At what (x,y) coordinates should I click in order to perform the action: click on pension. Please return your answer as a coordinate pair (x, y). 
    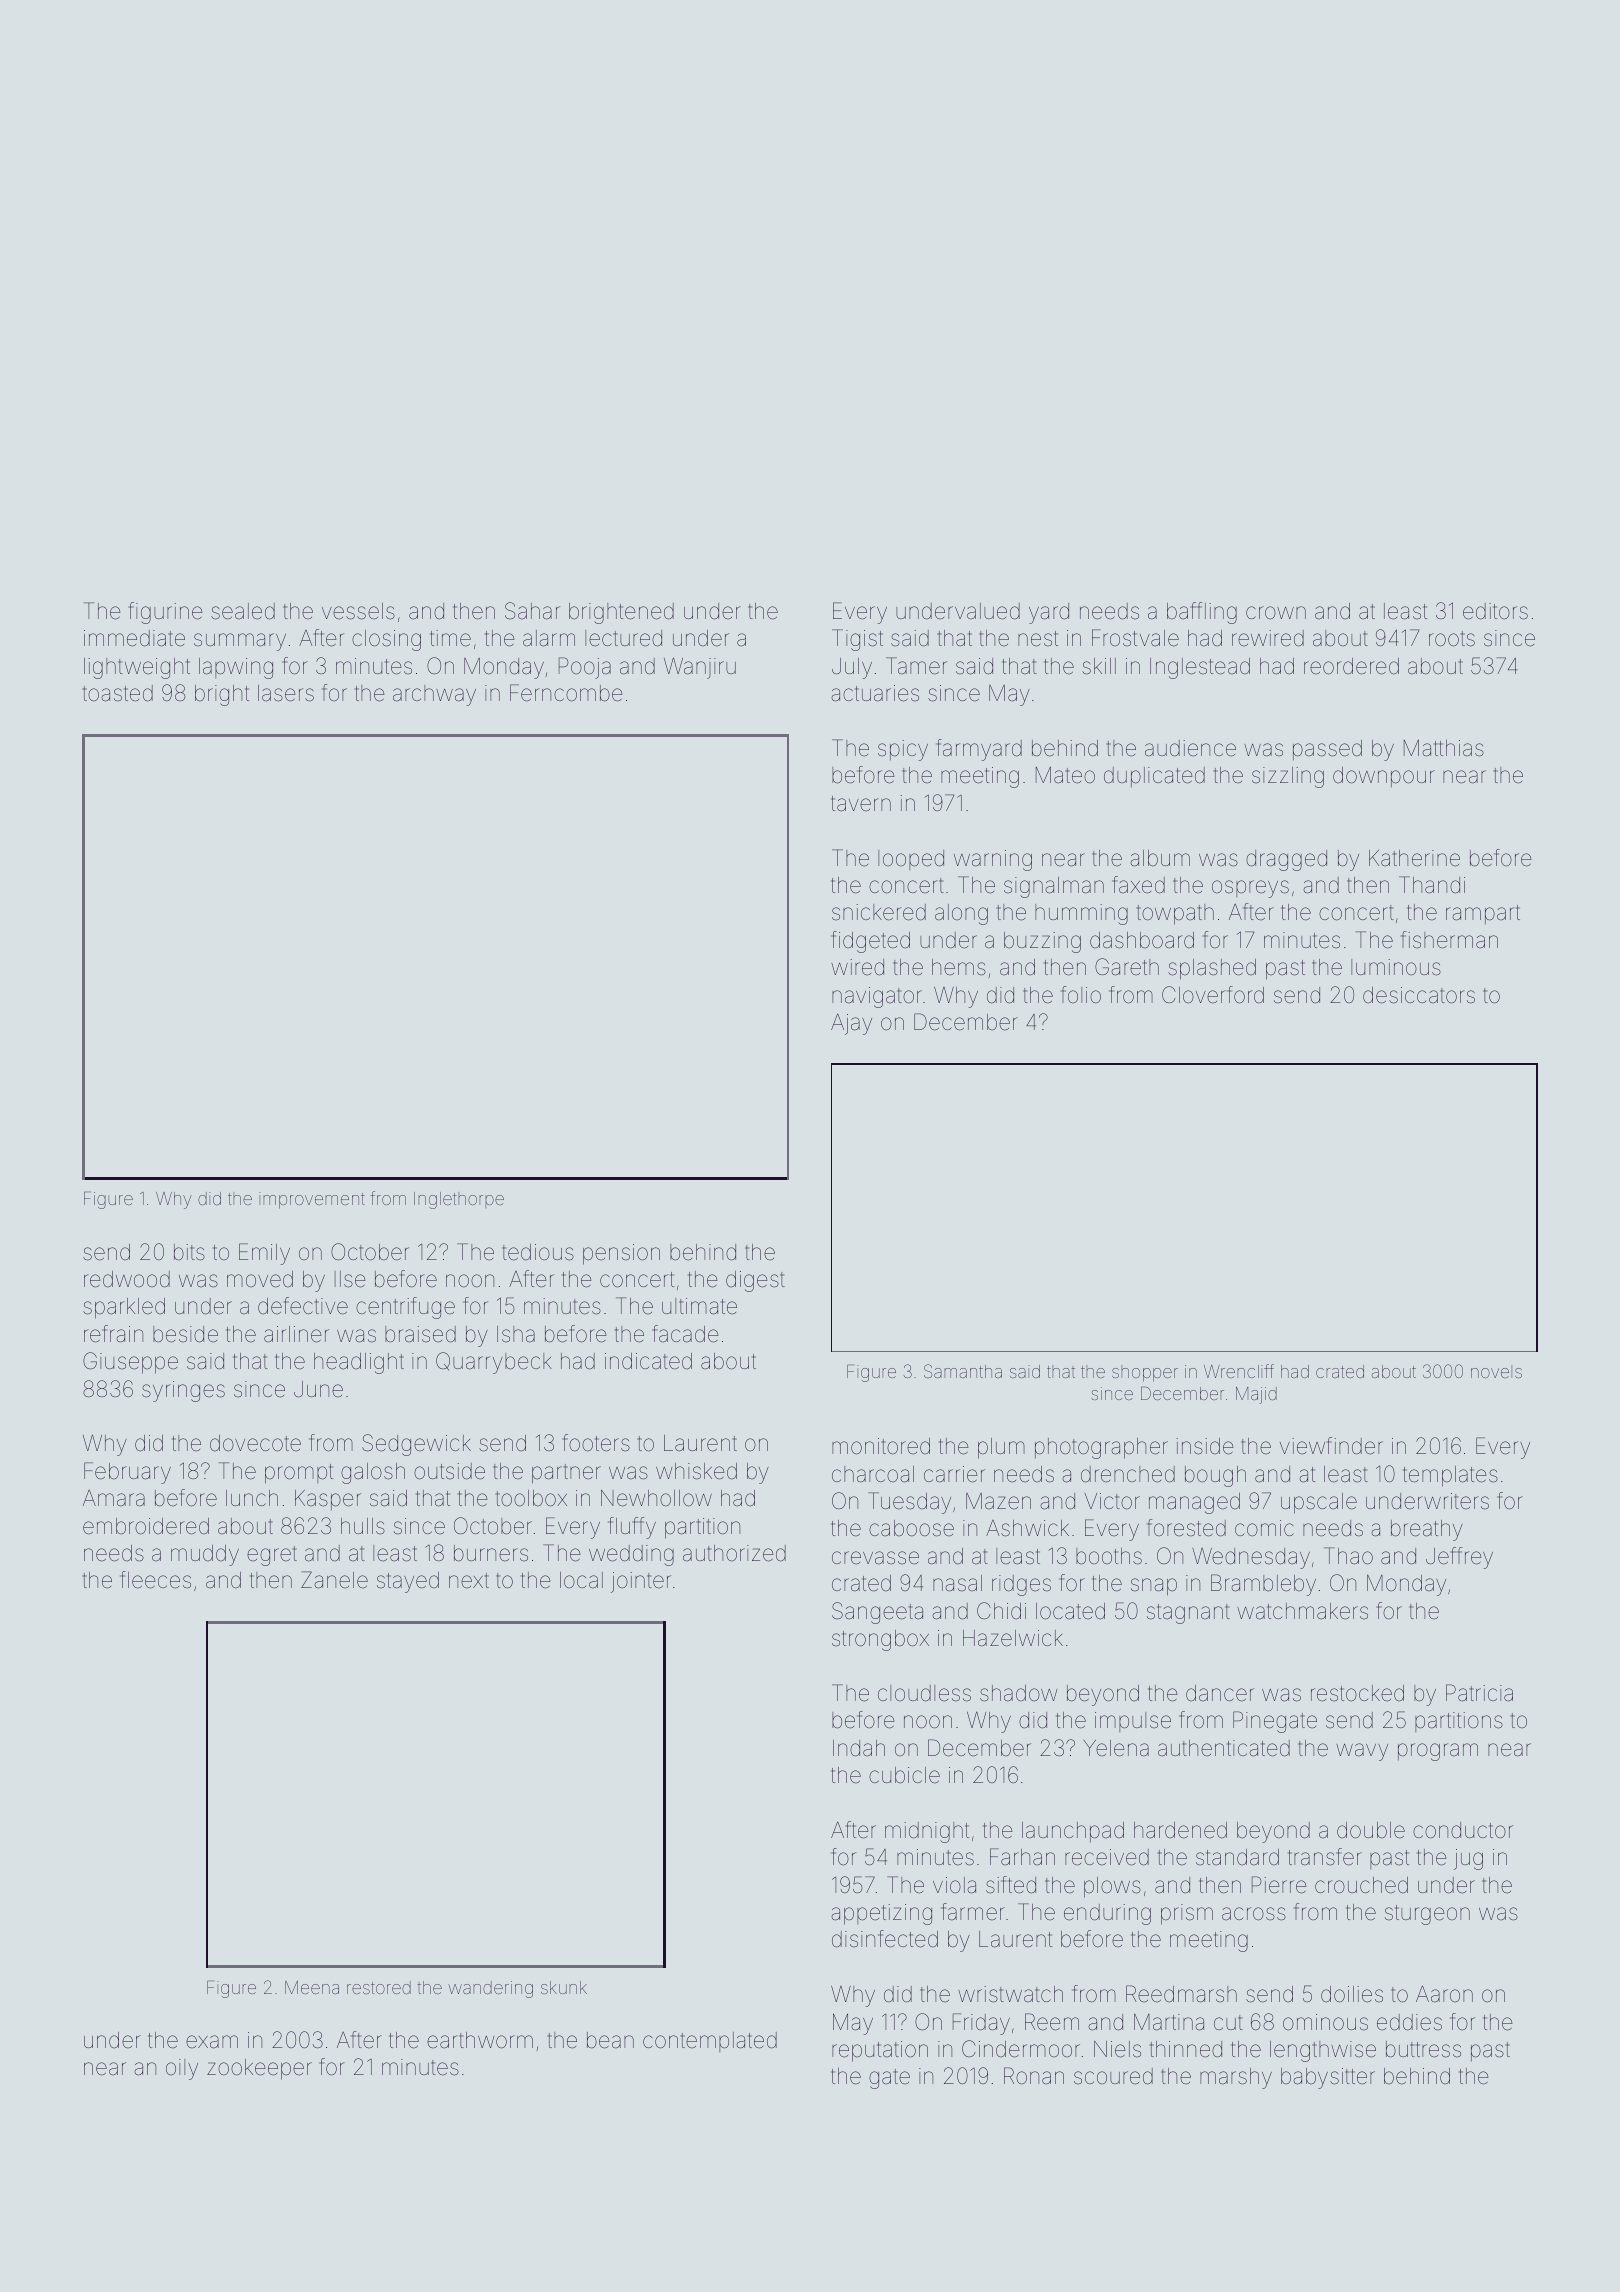
    Looking at the image, I should click on (621, 1254).
